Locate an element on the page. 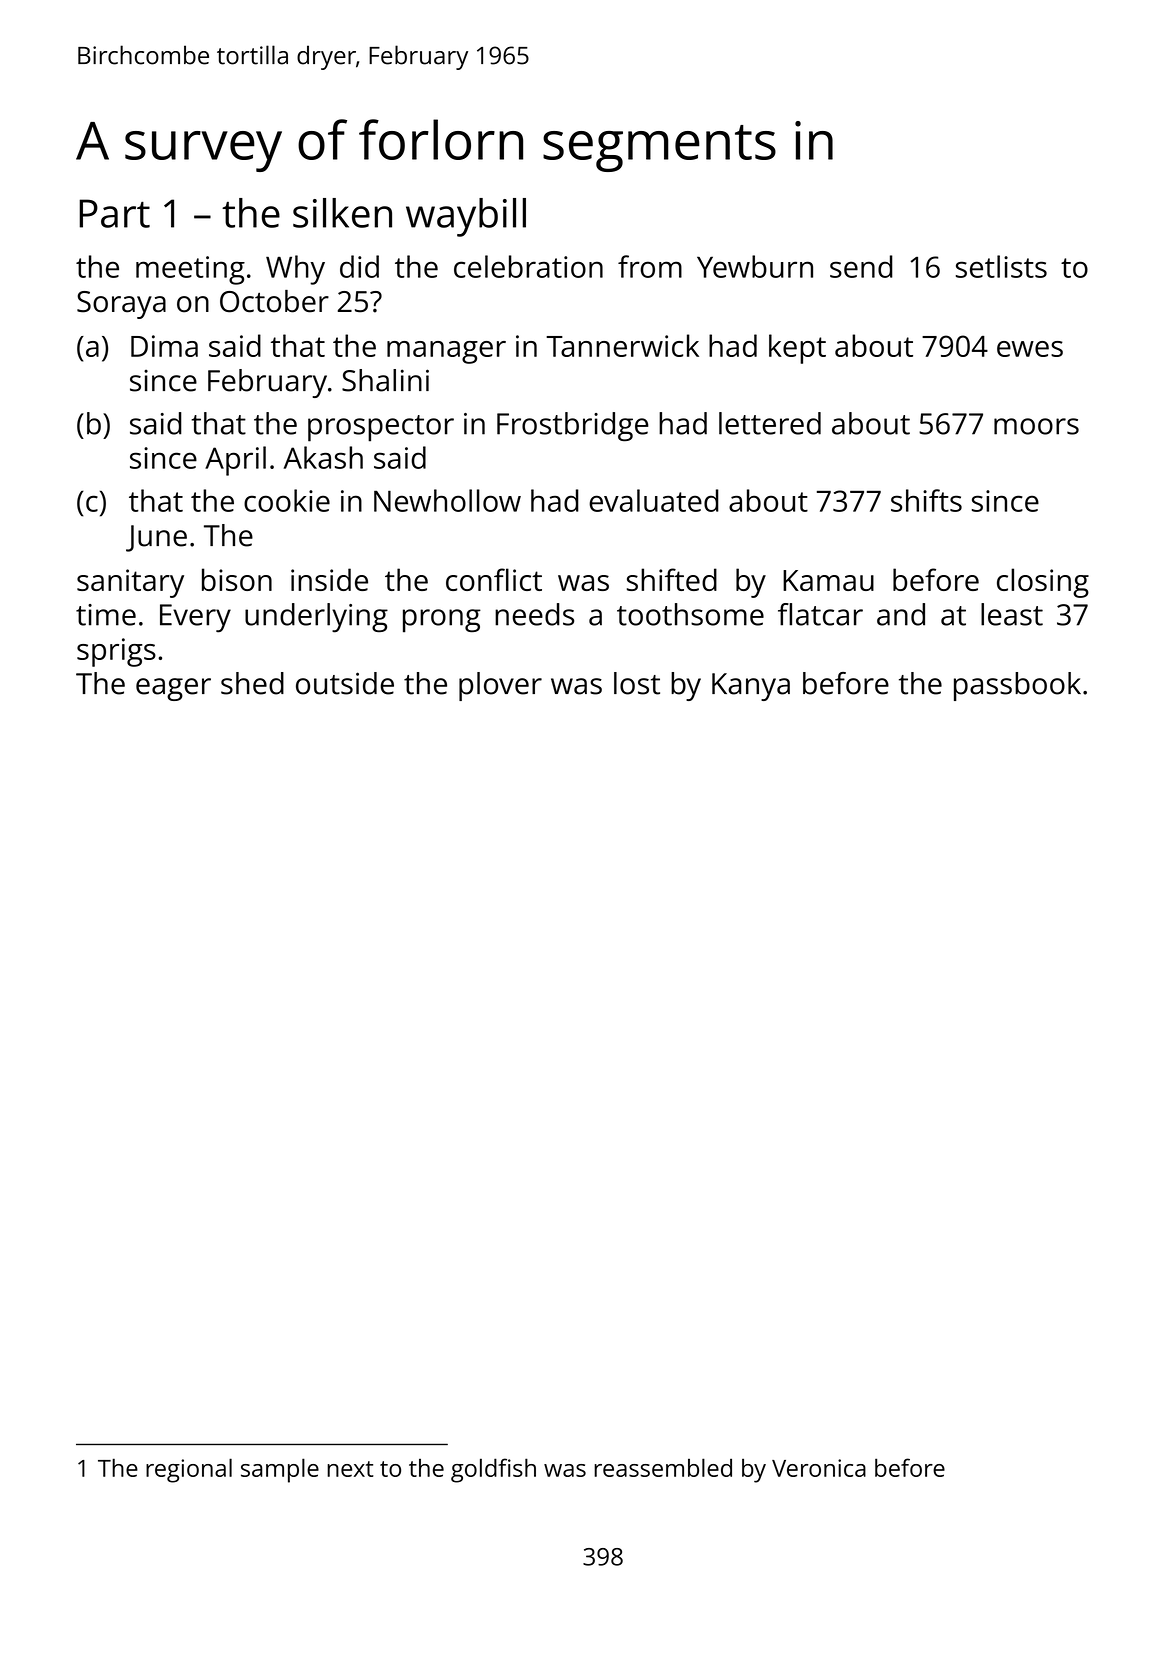 The height and width of the page is (1654, 1165). and is located at coordinates (901, 614).
